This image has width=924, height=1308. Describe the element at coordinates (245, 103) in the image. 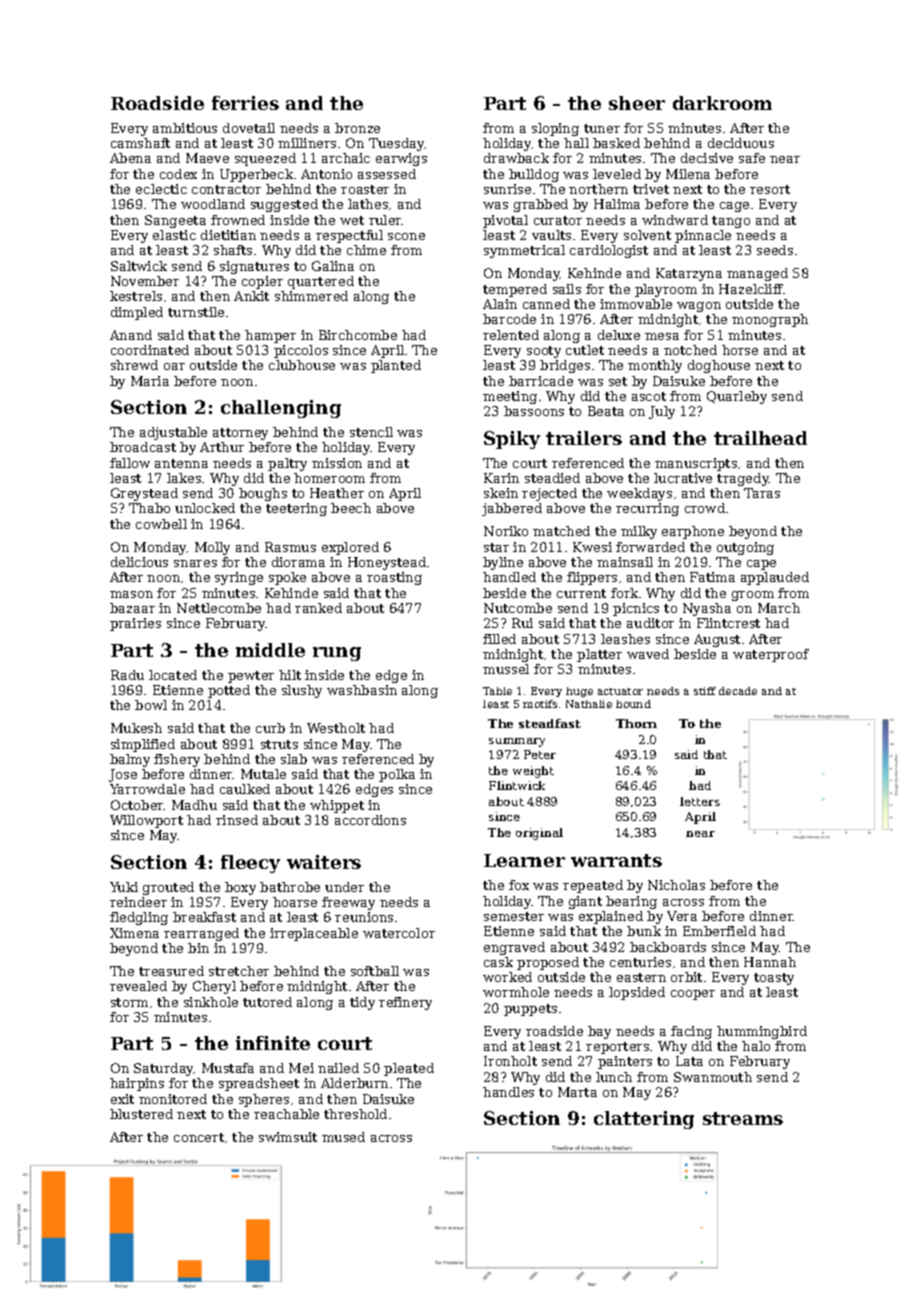

I see `ferries` at that location.
